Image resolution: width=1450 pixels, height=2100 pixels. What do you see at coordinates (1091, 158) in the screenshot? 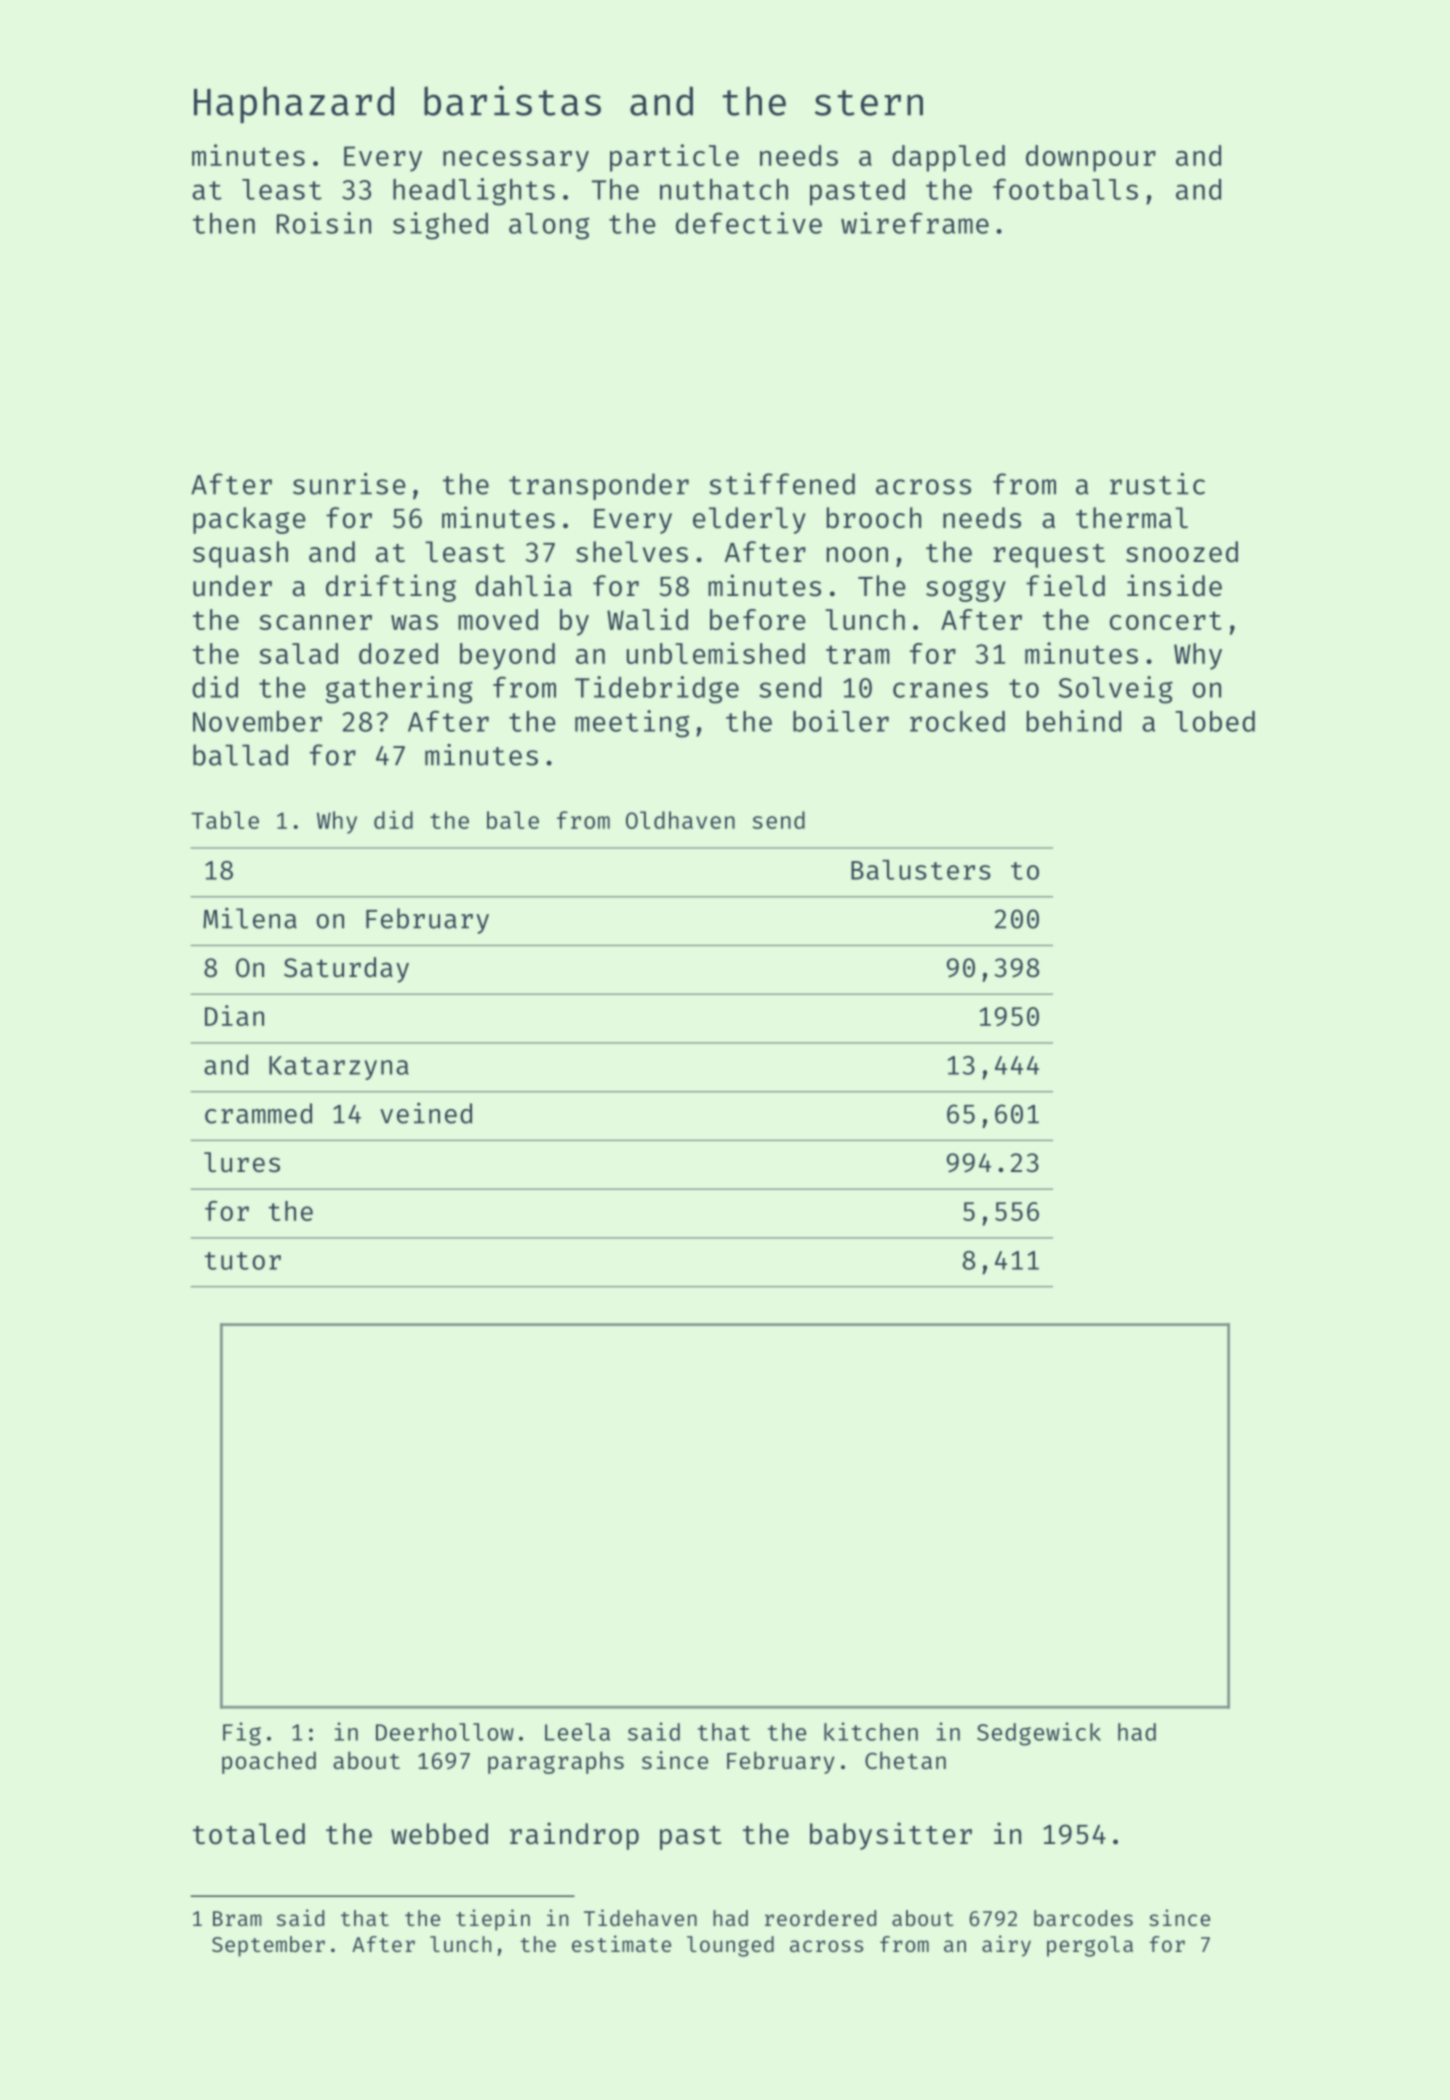
I see `downpour` at bounding box center [1091, 158].
